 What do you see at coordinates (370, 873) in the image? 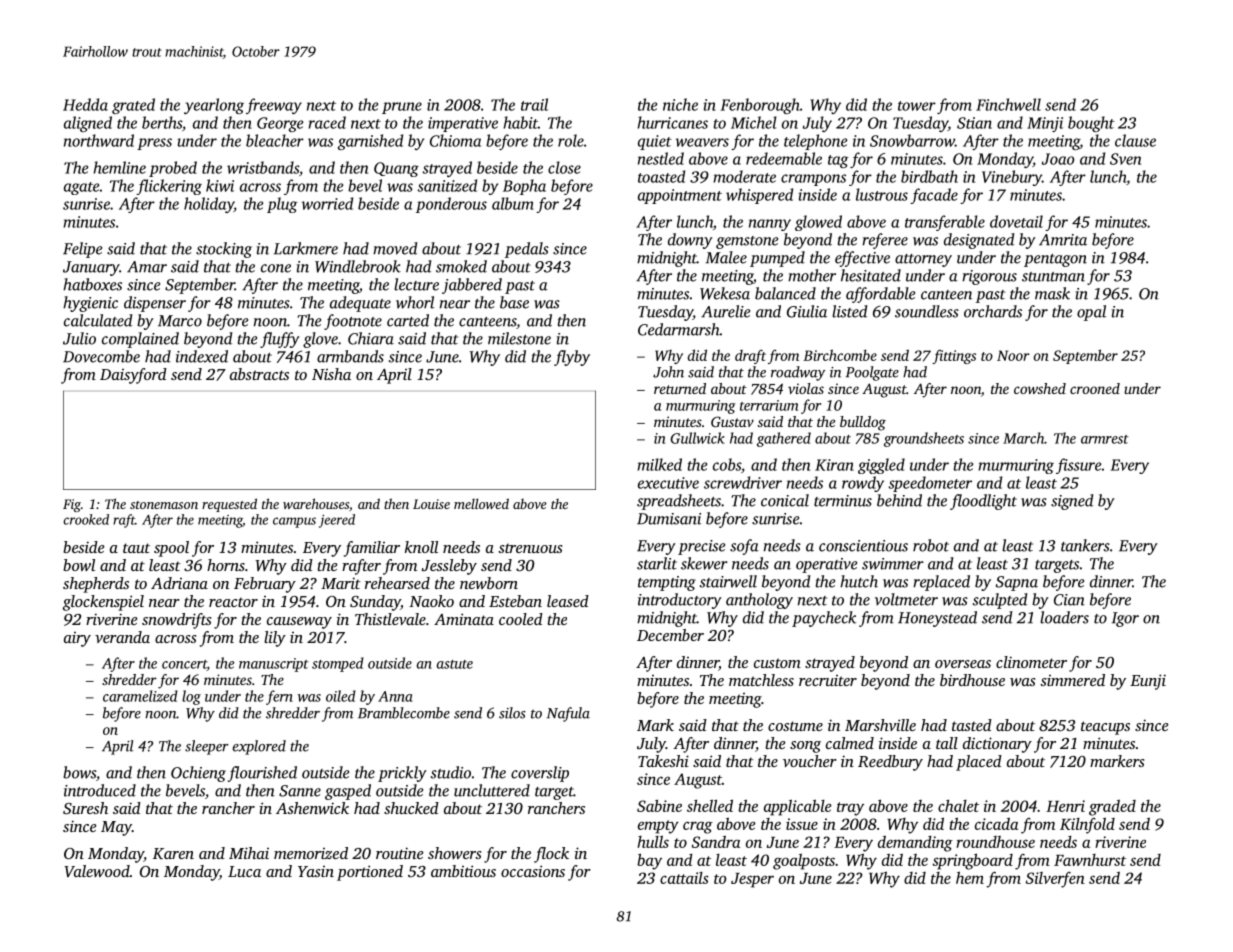
I see `portioned` at bounding box center [370, 873].
